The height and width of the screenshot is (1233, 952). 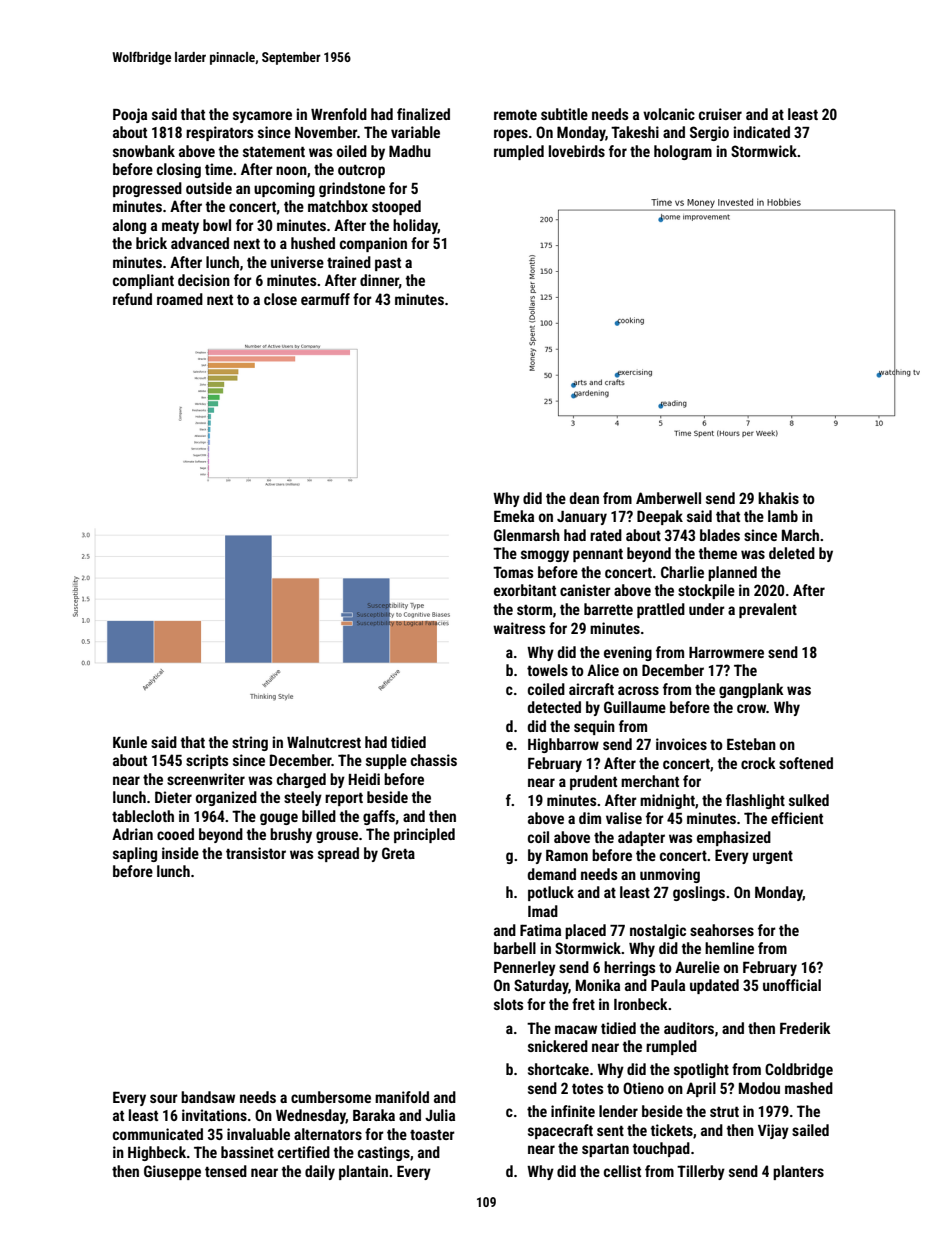 I want to click on prevalent, so click(x=768, y=610).
